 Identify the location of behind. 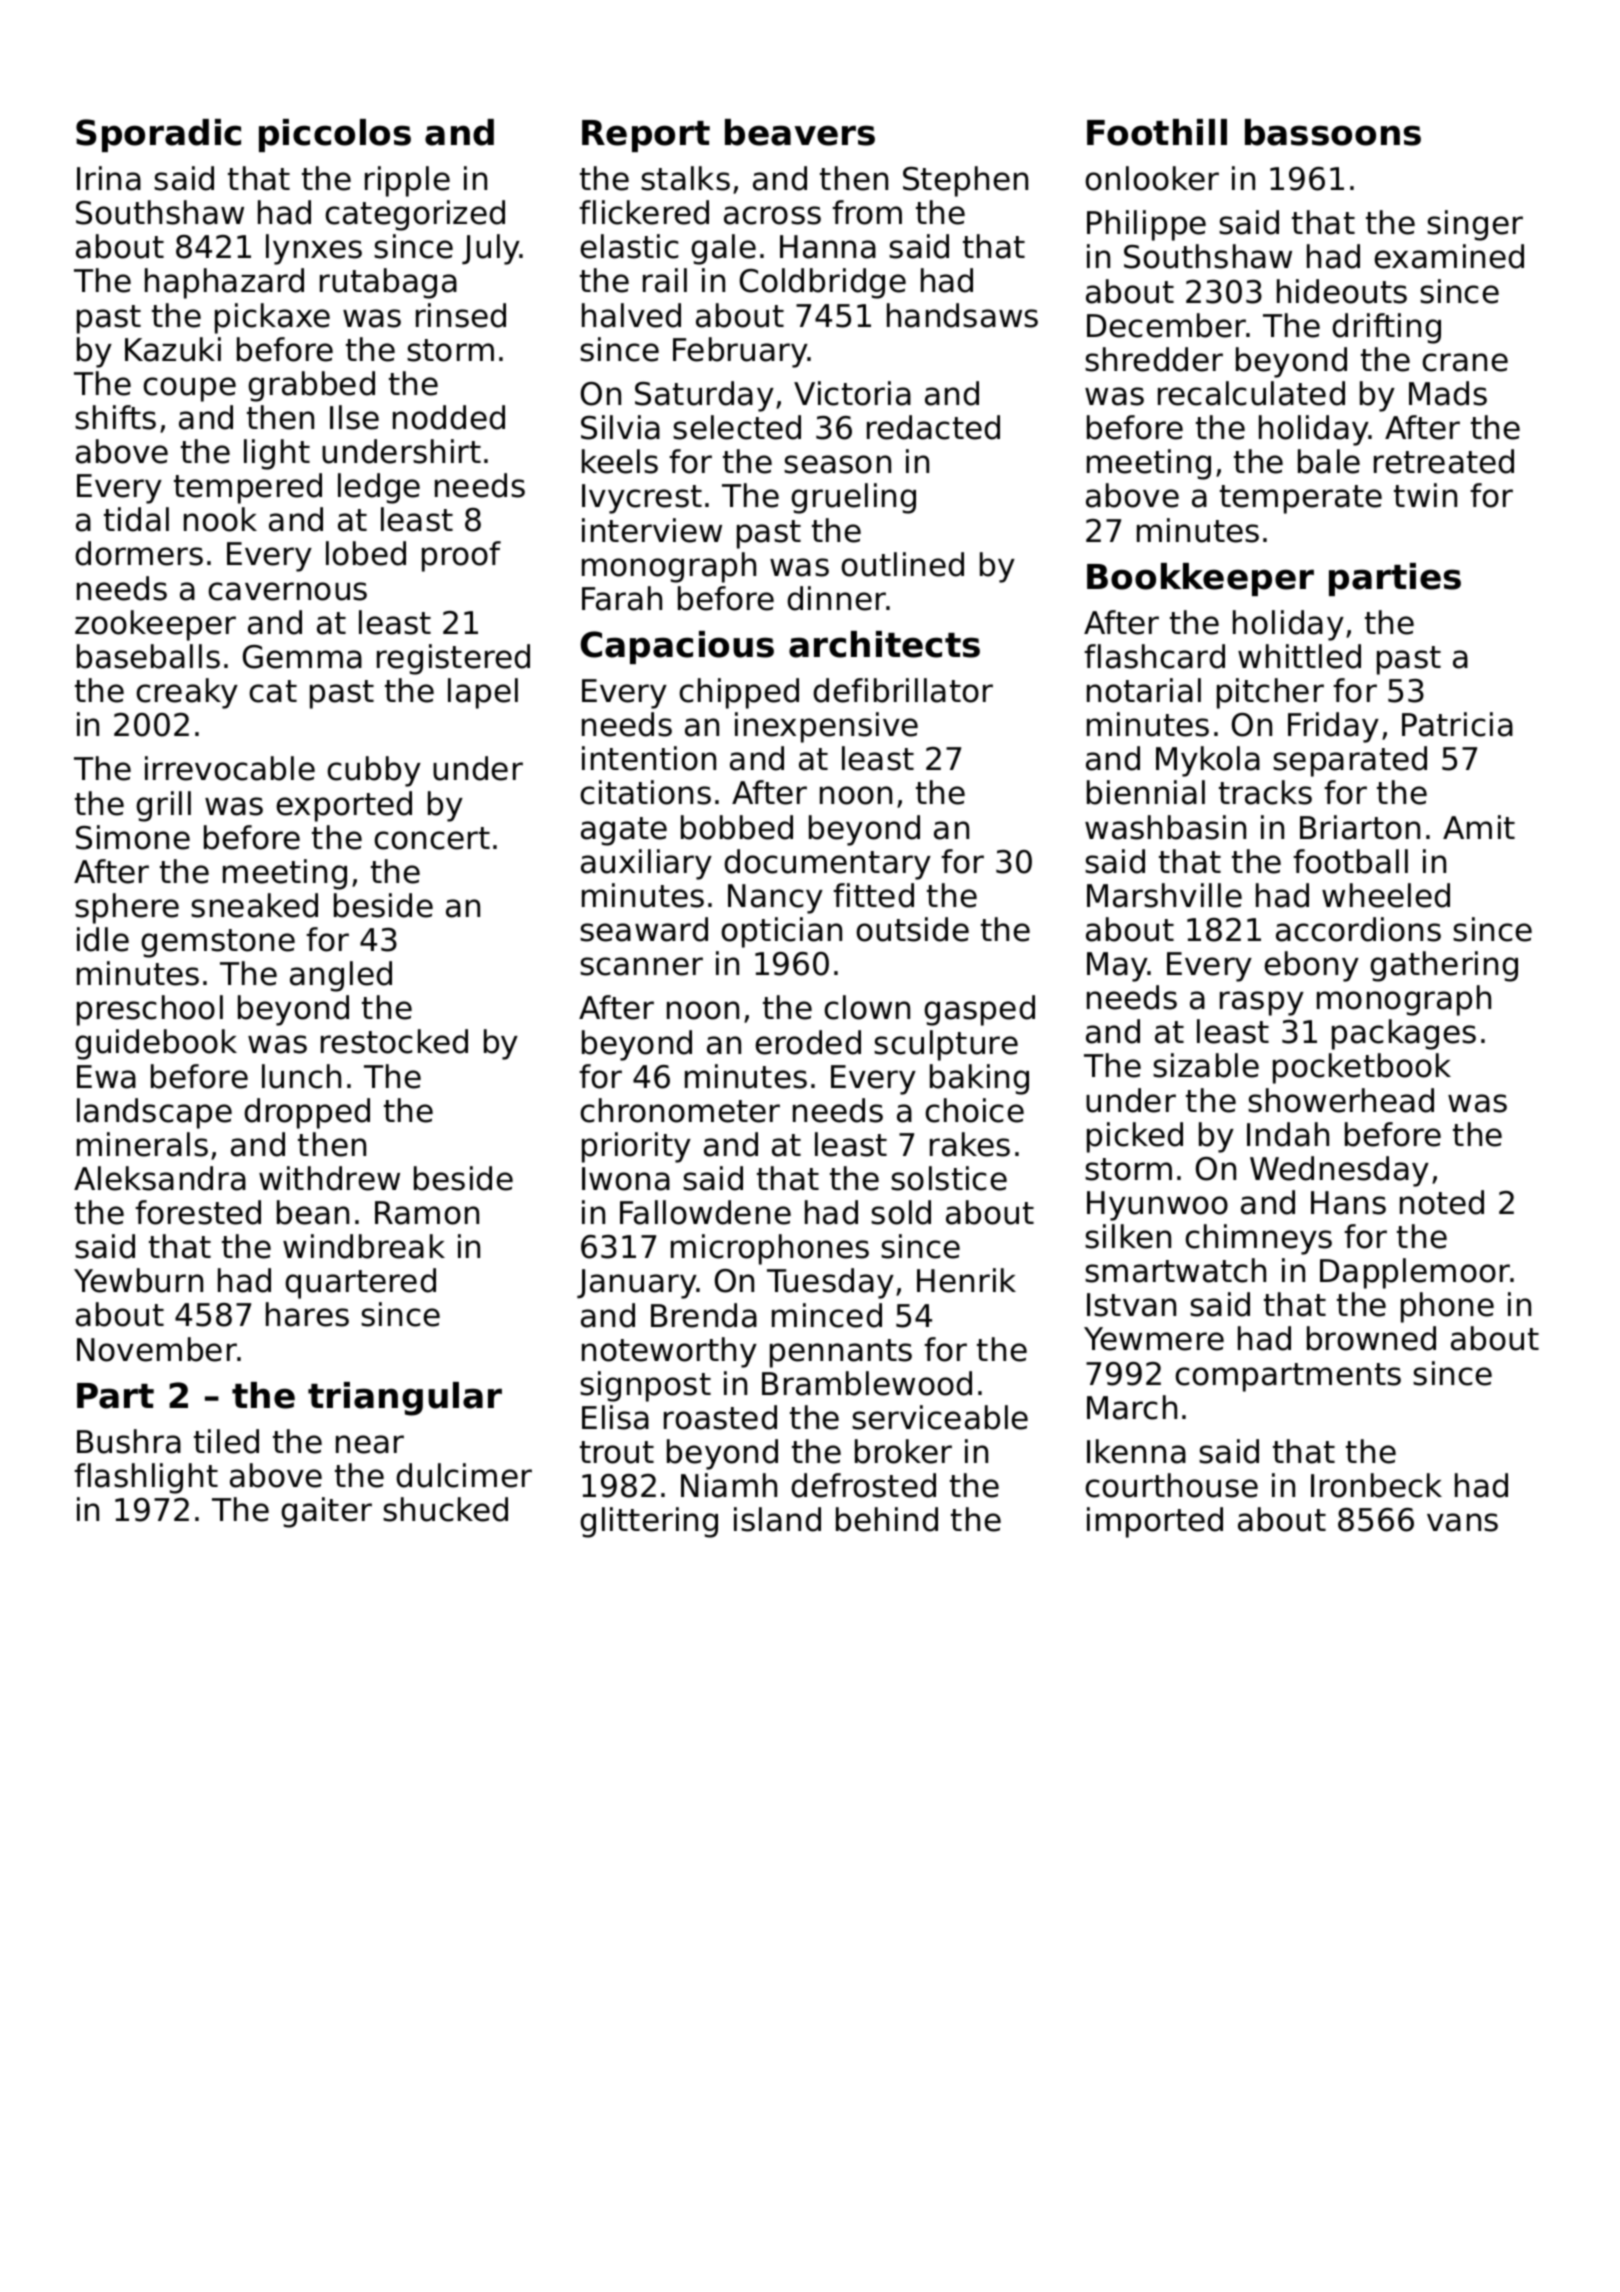
(887, 1519).
